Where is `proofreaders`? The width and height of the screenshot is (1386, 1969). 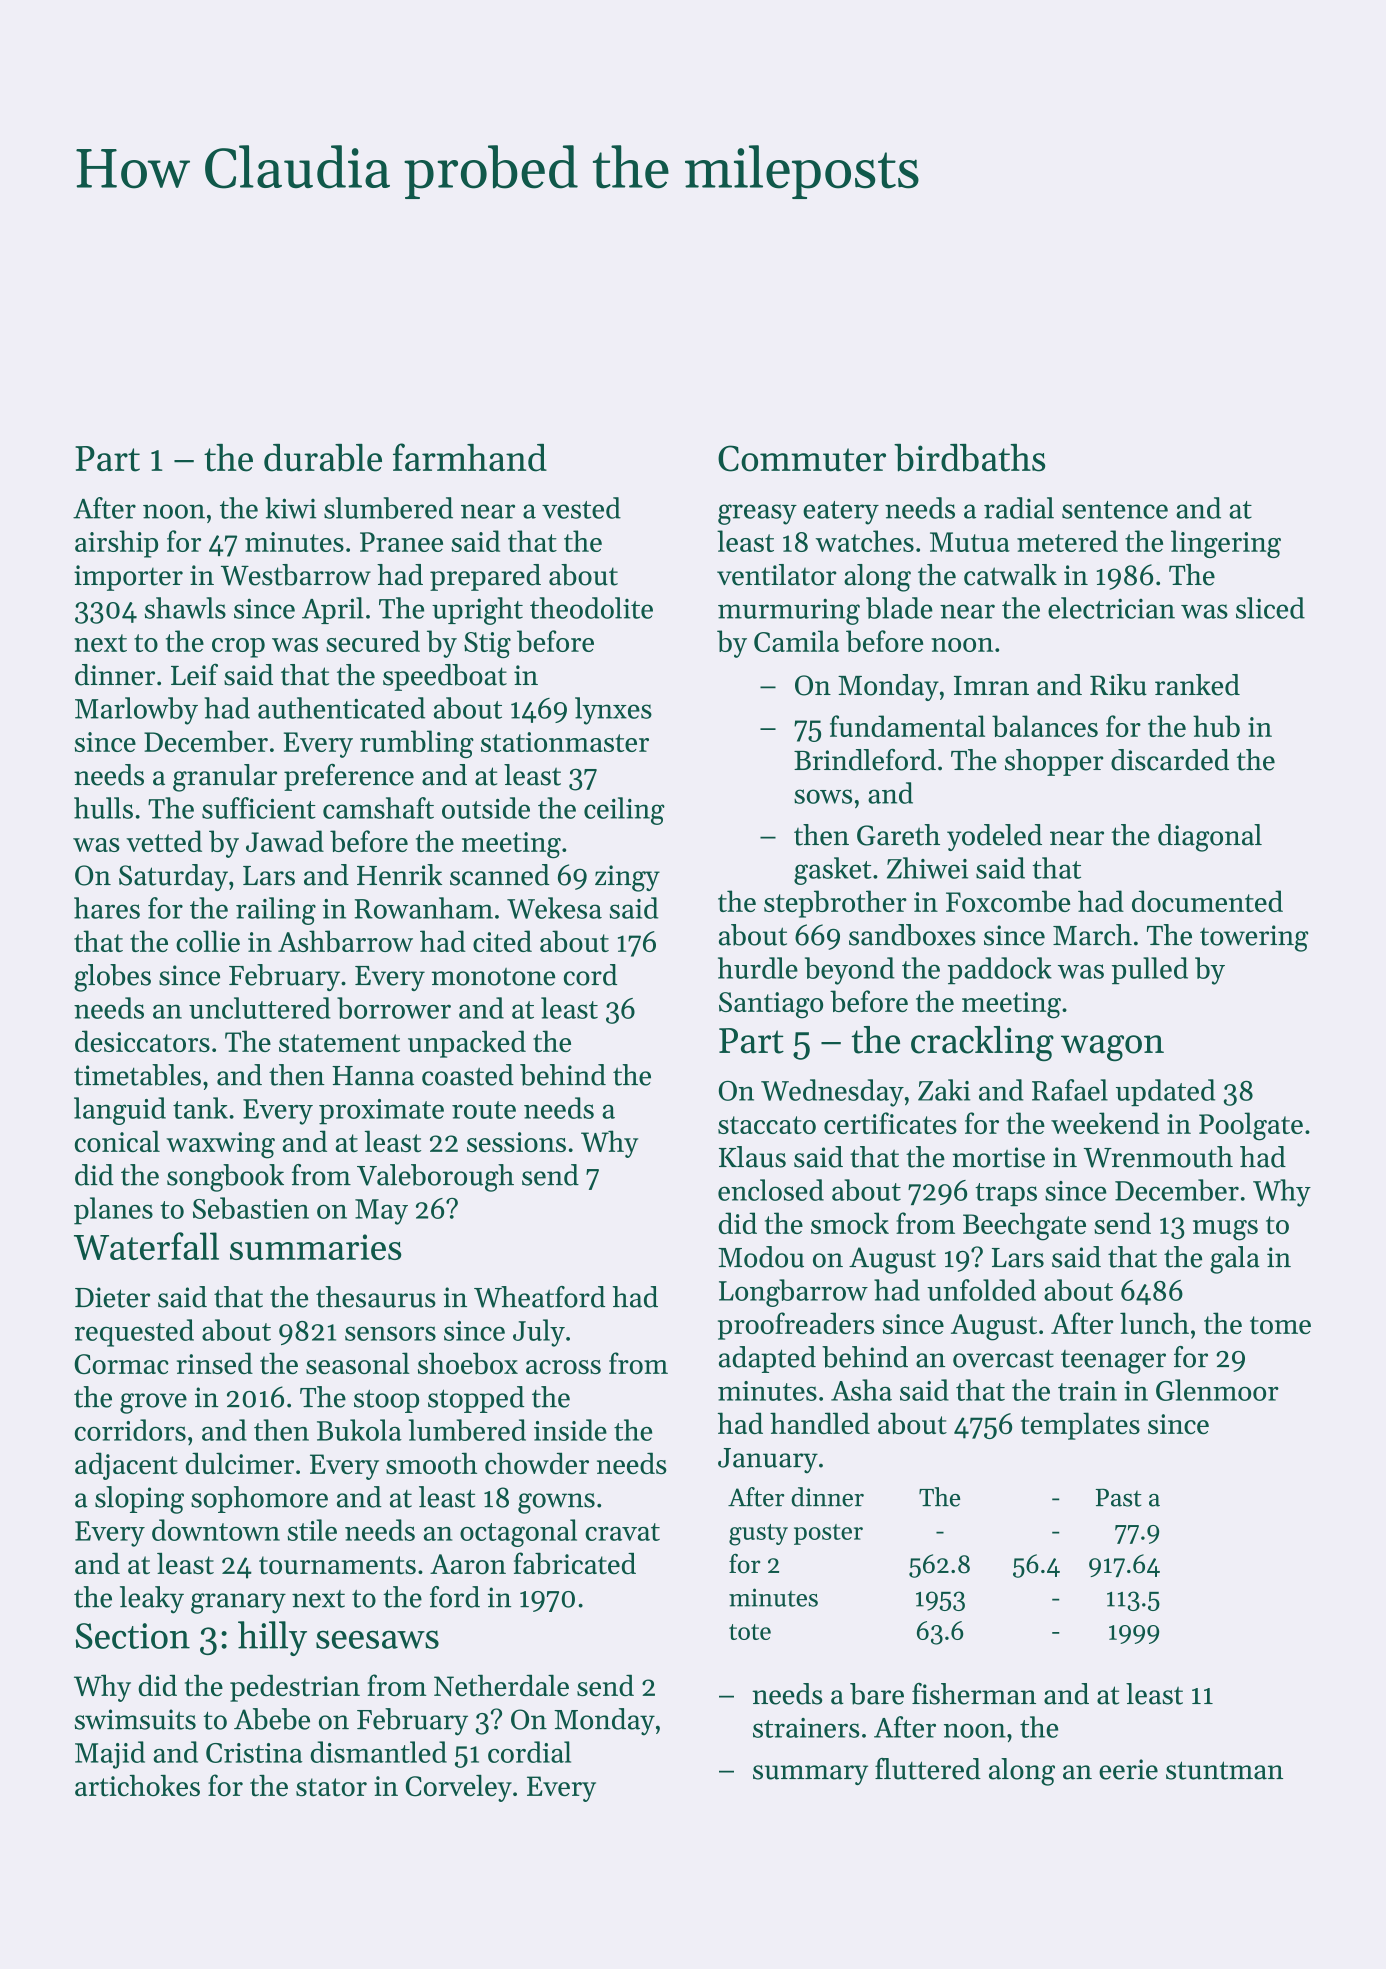
proofreaders is located at coordinates (796, 1326).
